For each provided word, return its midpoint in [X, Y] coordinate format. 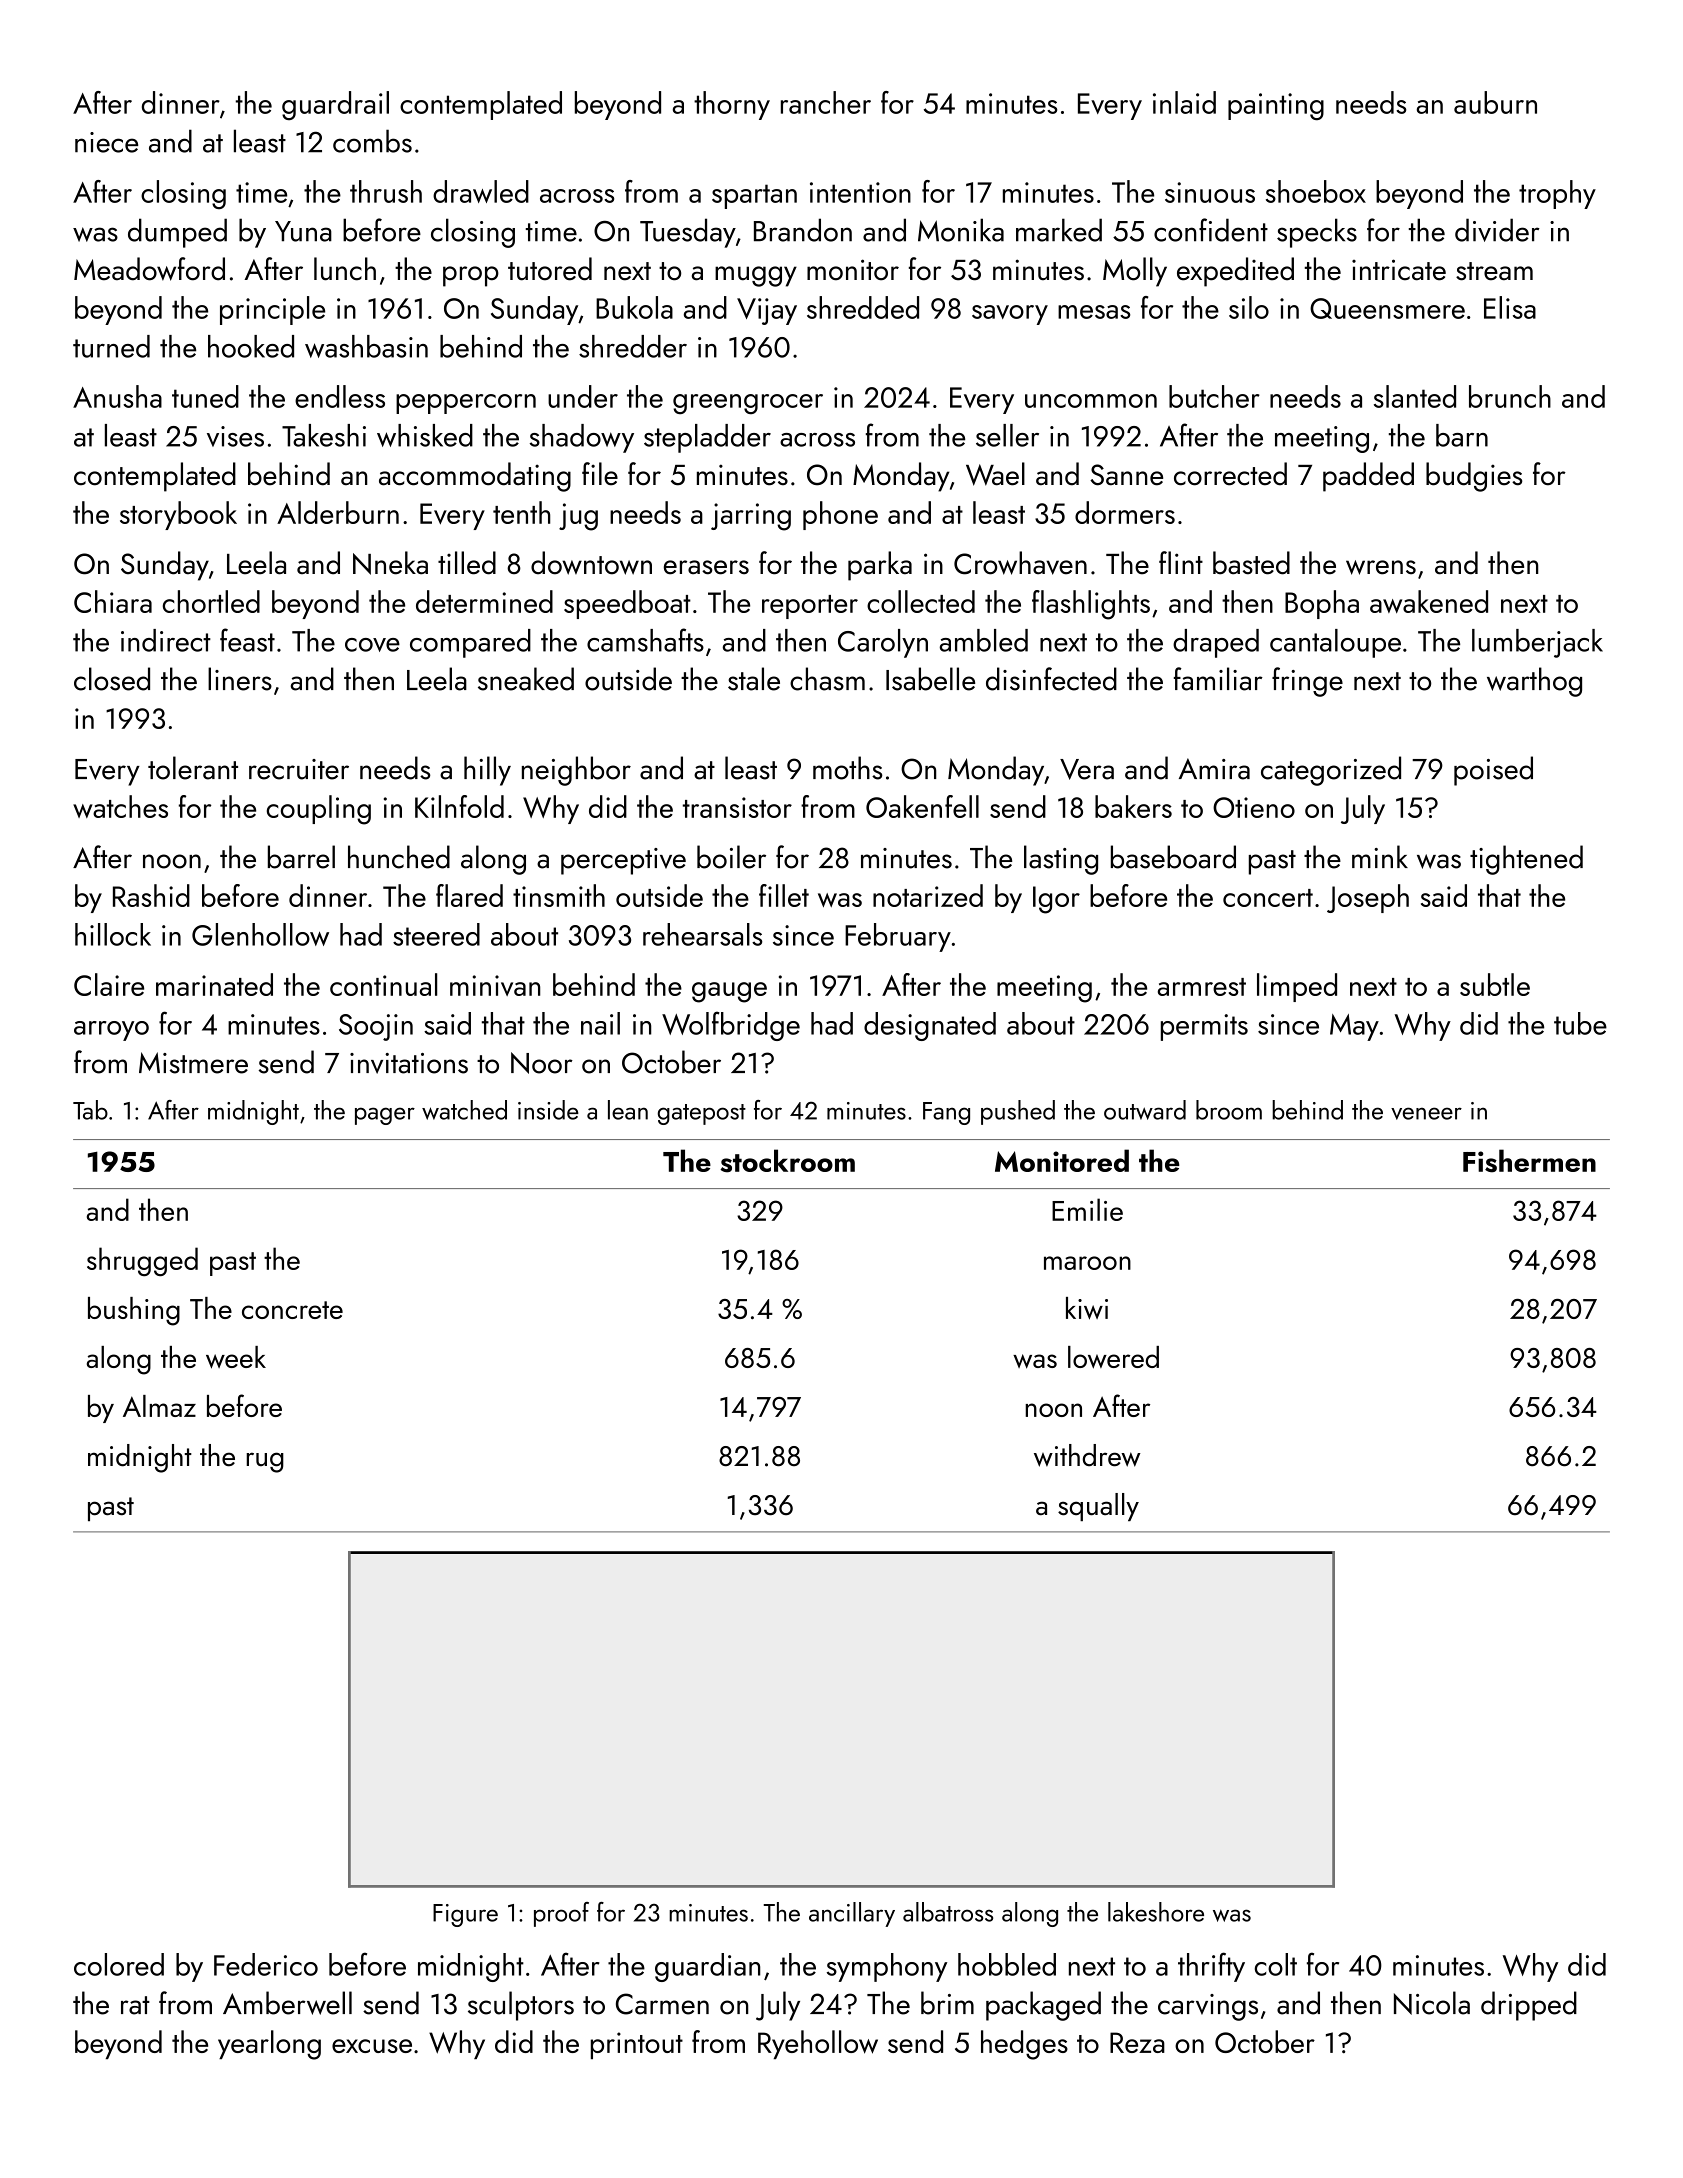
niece [106, 142]
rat [135, 2005]
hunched [399, 857]
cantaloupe [1335, 643]
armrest [1202, 987]
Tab [90, 1110]
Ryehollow [818, 2044]
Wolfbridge [731, 1026]
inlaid [1184, 102]
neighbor [576, 771]
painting [1276, 106]
